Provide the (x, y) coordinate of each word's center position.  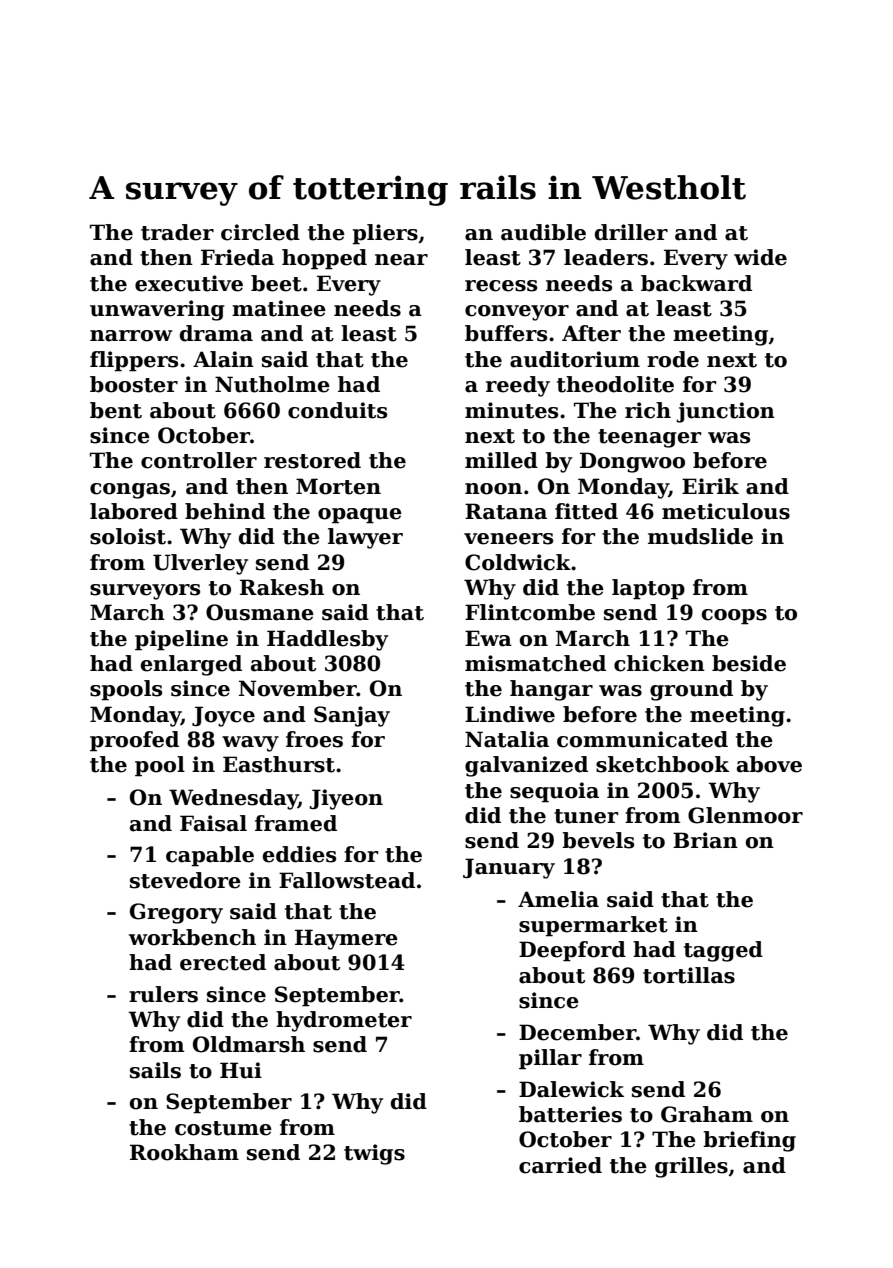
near (401, 260)
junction (725, 412)
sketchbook (662, 764)
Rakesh (282, 587)
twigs (374, 1154)
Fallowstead (347, 880)
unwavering (157, 310)
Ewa (488, 638)
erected (223, 962)
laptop (648, 589)
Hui (241, 1070)
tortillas (689, 975)
